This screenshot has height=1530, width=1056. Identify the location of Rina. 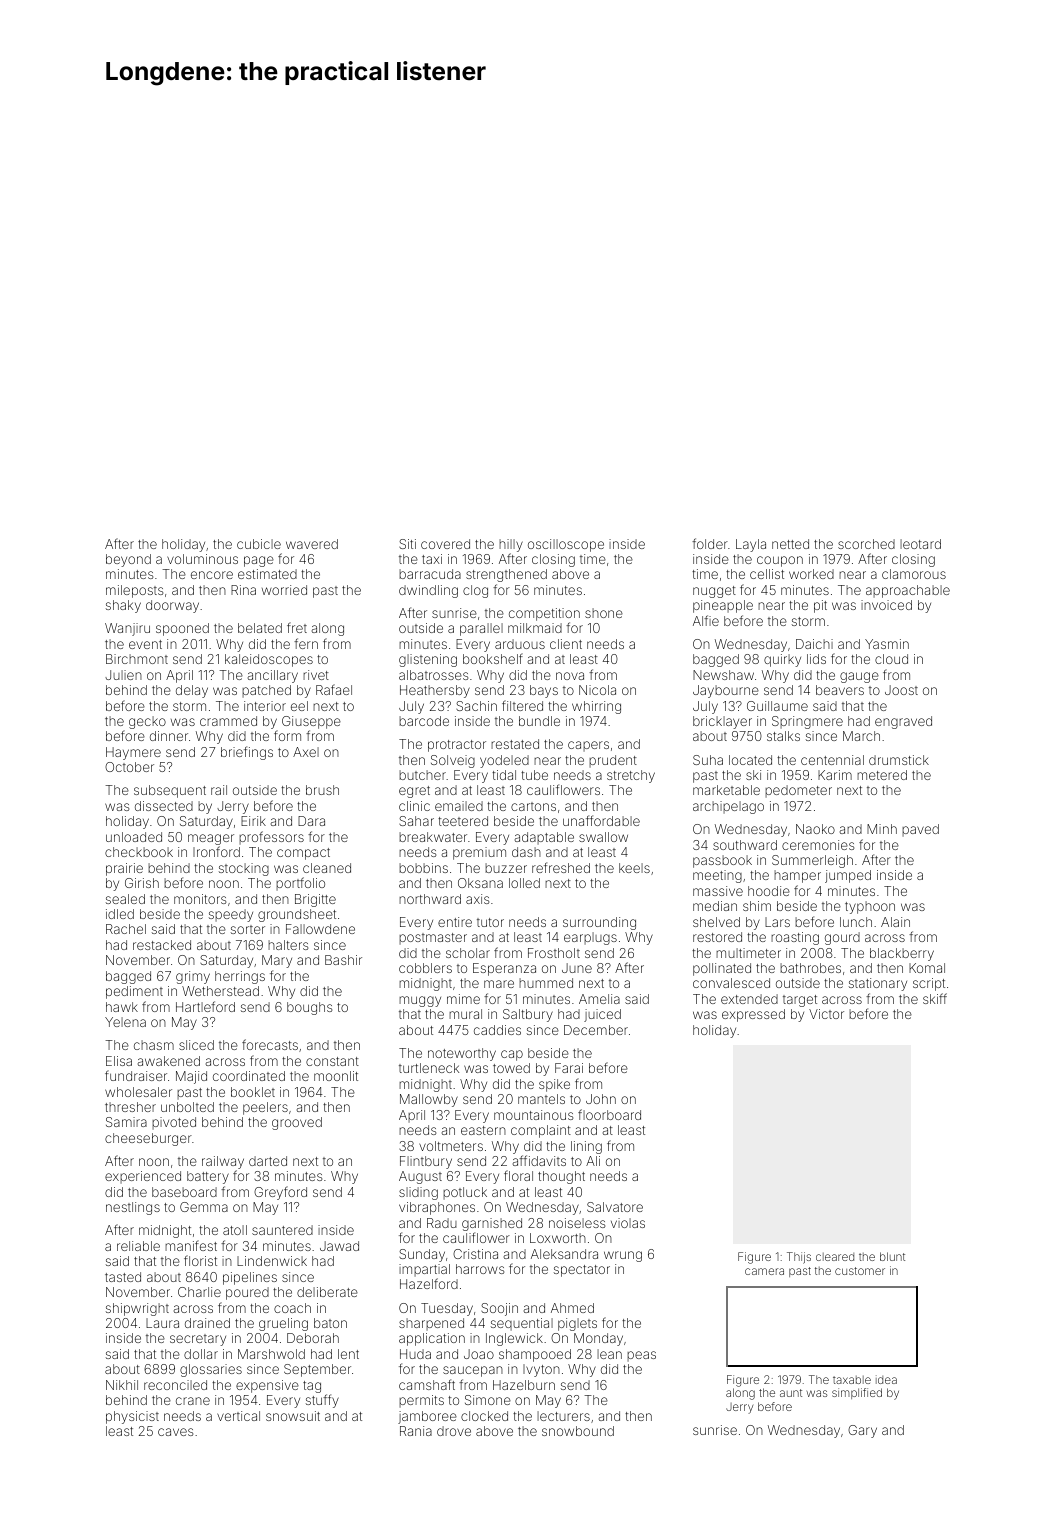
(243, 590).
